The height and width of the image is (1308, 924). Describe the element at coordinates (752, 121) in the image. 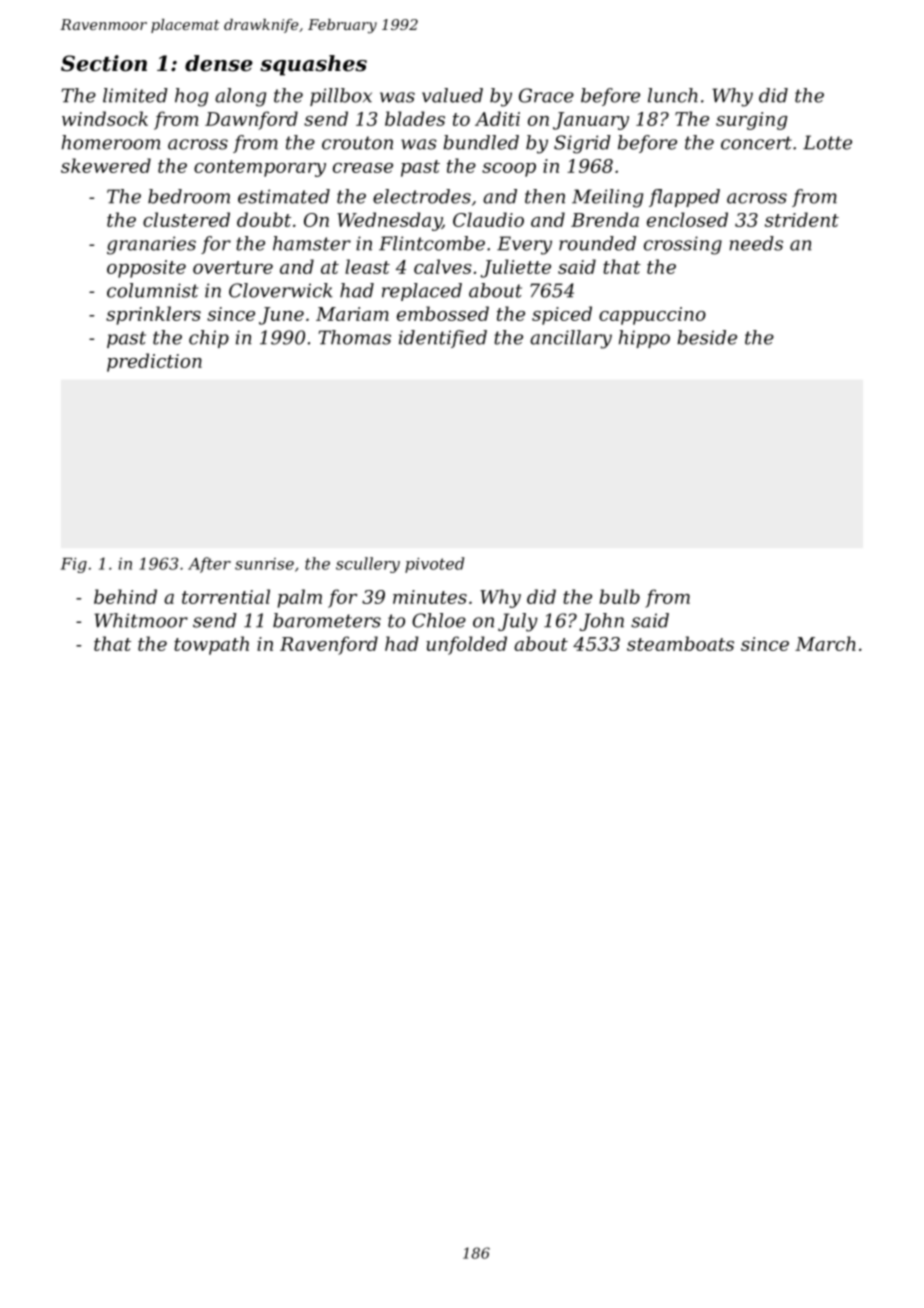

I see `surging` at that location.
